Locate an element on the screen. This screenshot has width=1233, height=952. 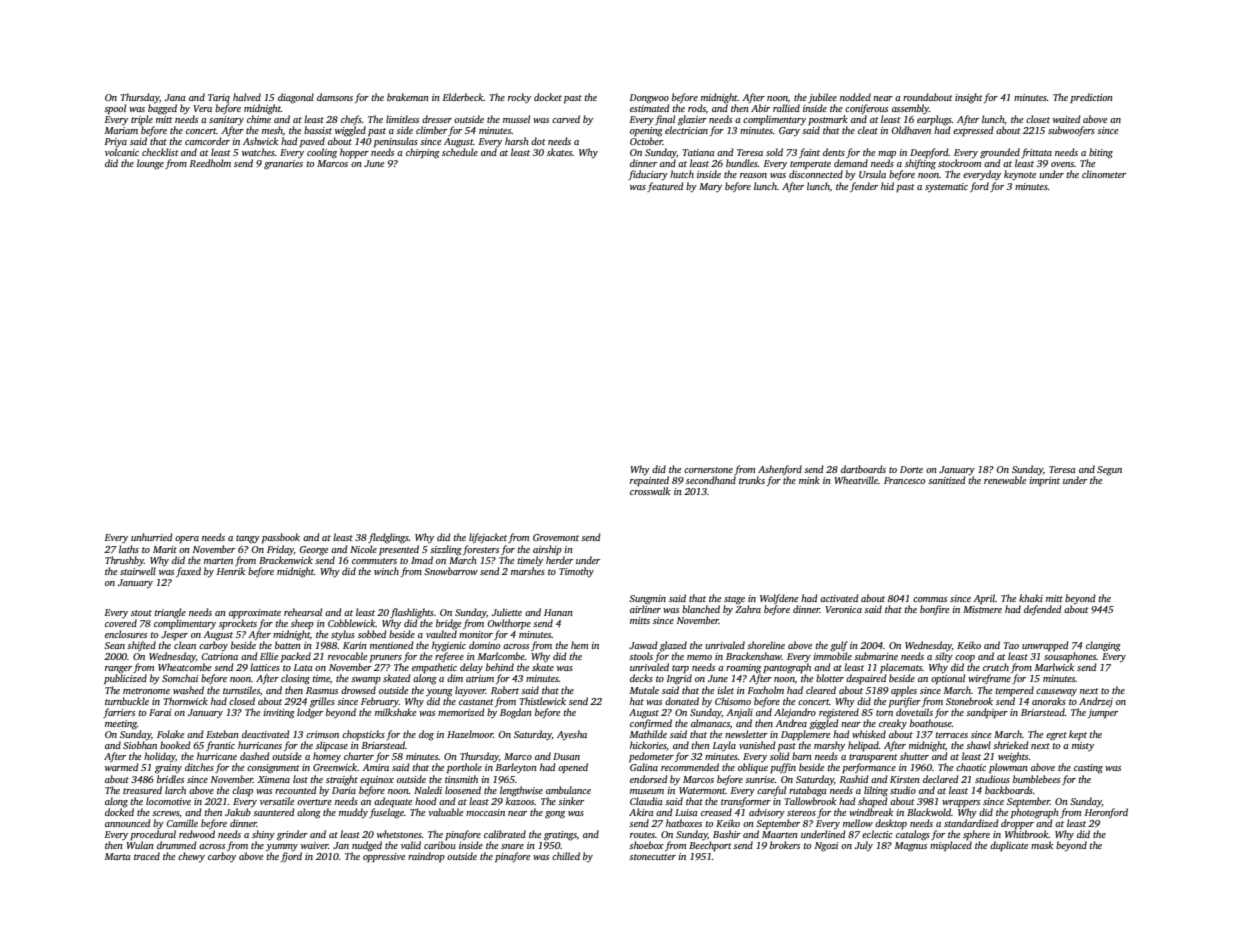
gong is located at coordinates (555, 815).
